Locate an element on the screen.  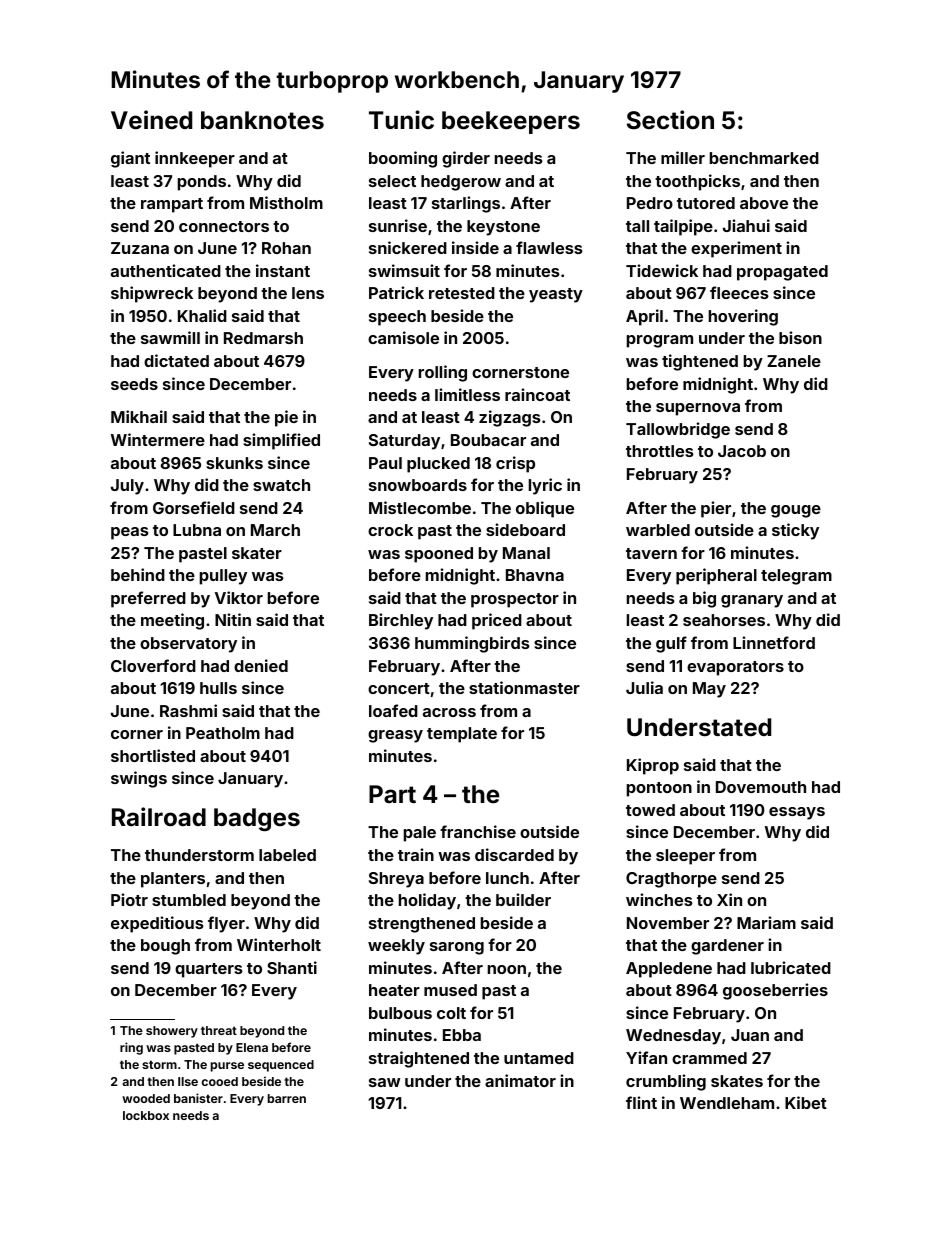
straightened is located at coordinates (419, 1059).
